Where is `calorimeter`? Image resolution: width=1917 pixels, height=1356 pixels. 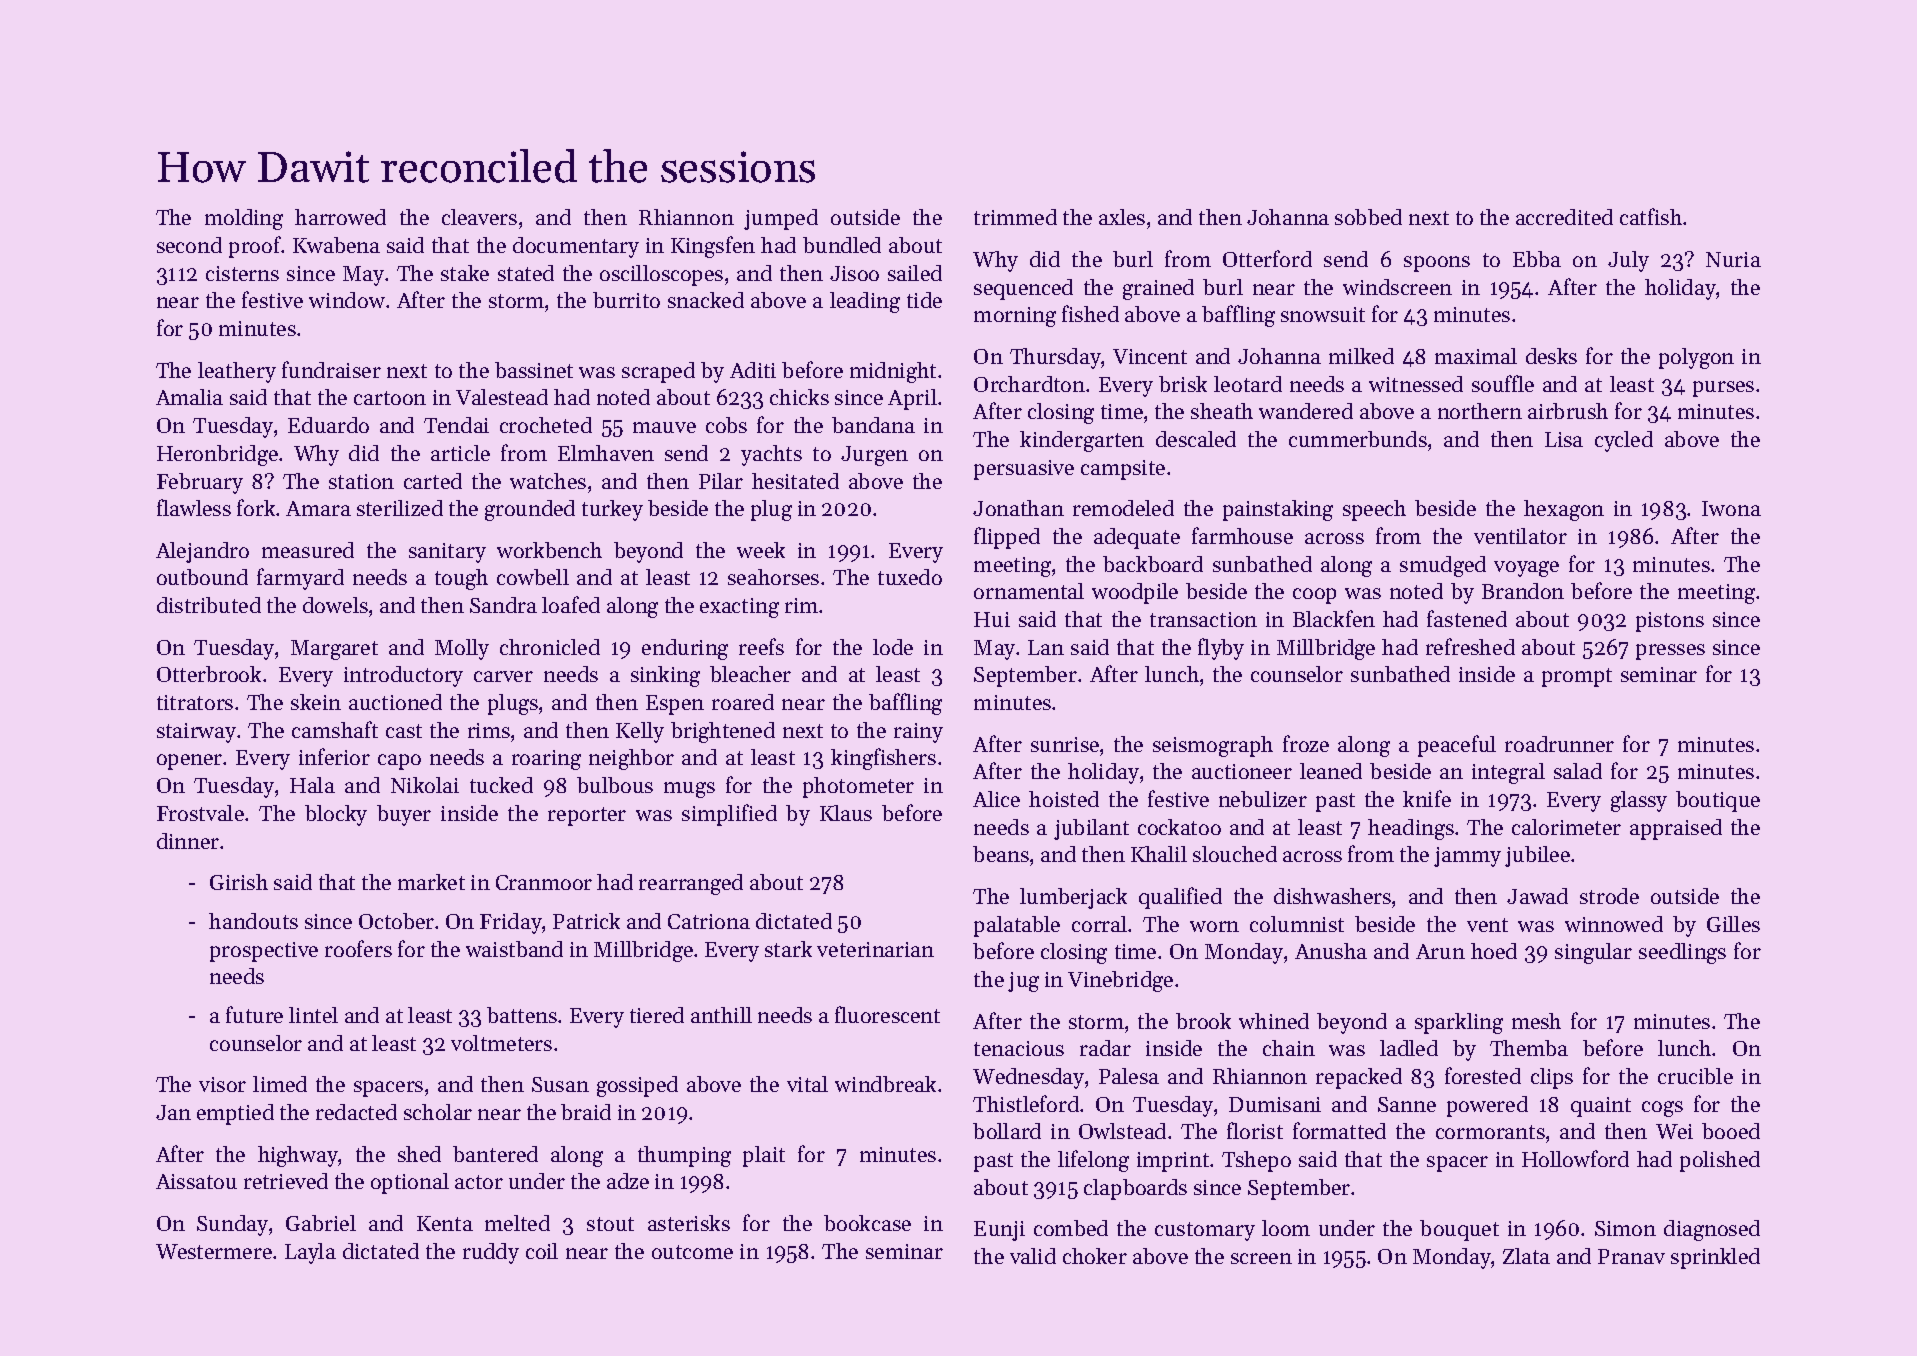 calorimeter is located at coordinates (1566, 827).
